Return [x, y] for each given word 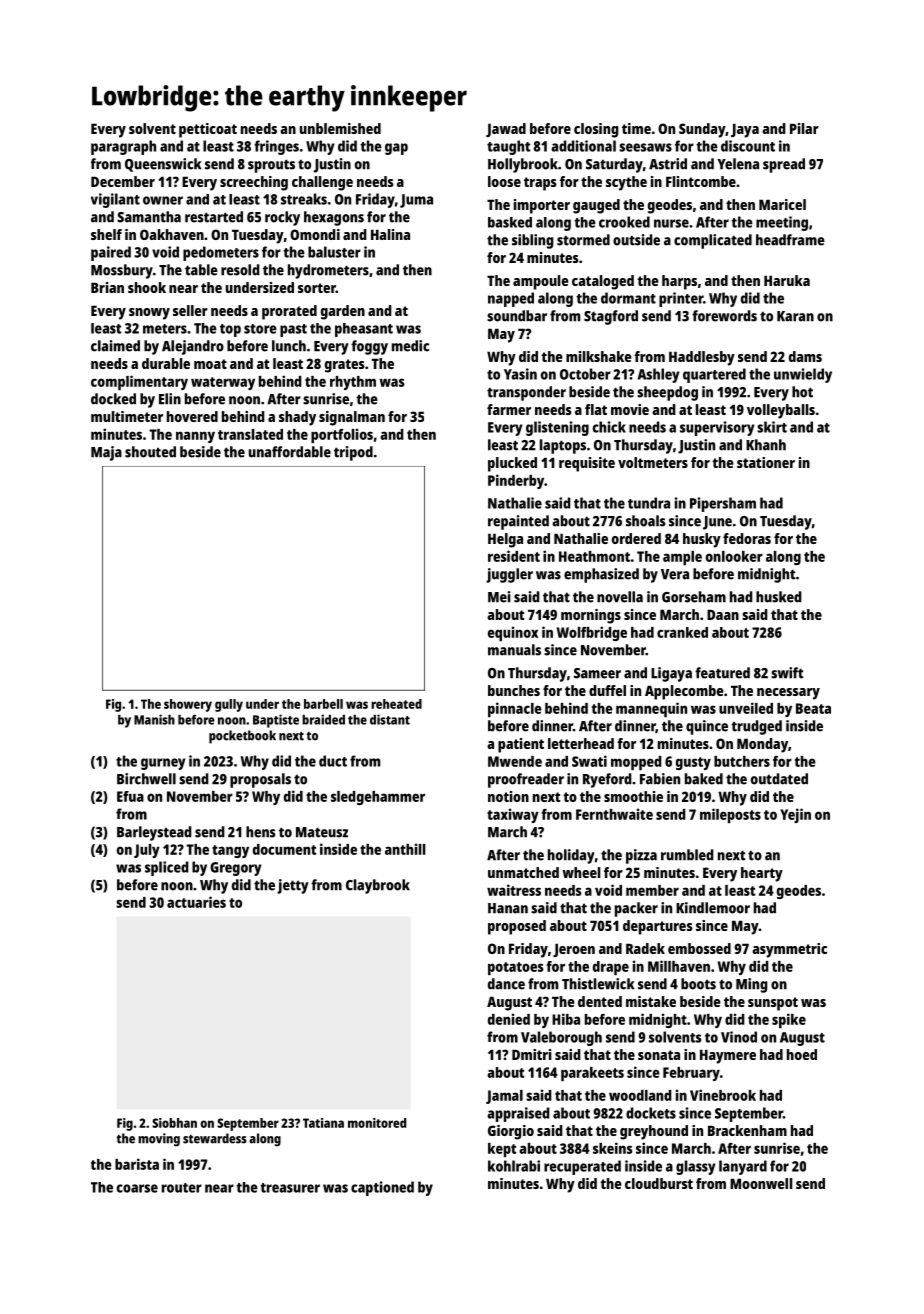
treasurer [290, 1188]
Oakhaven [172, 234]
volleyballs [781, 411]
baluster [334, 252]
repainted [518, 522]
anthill [405, 849]
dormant [628, 298]
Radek [645, 948]
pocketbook [242, 737]
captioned [382, 1188]
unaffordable [290, 452]
